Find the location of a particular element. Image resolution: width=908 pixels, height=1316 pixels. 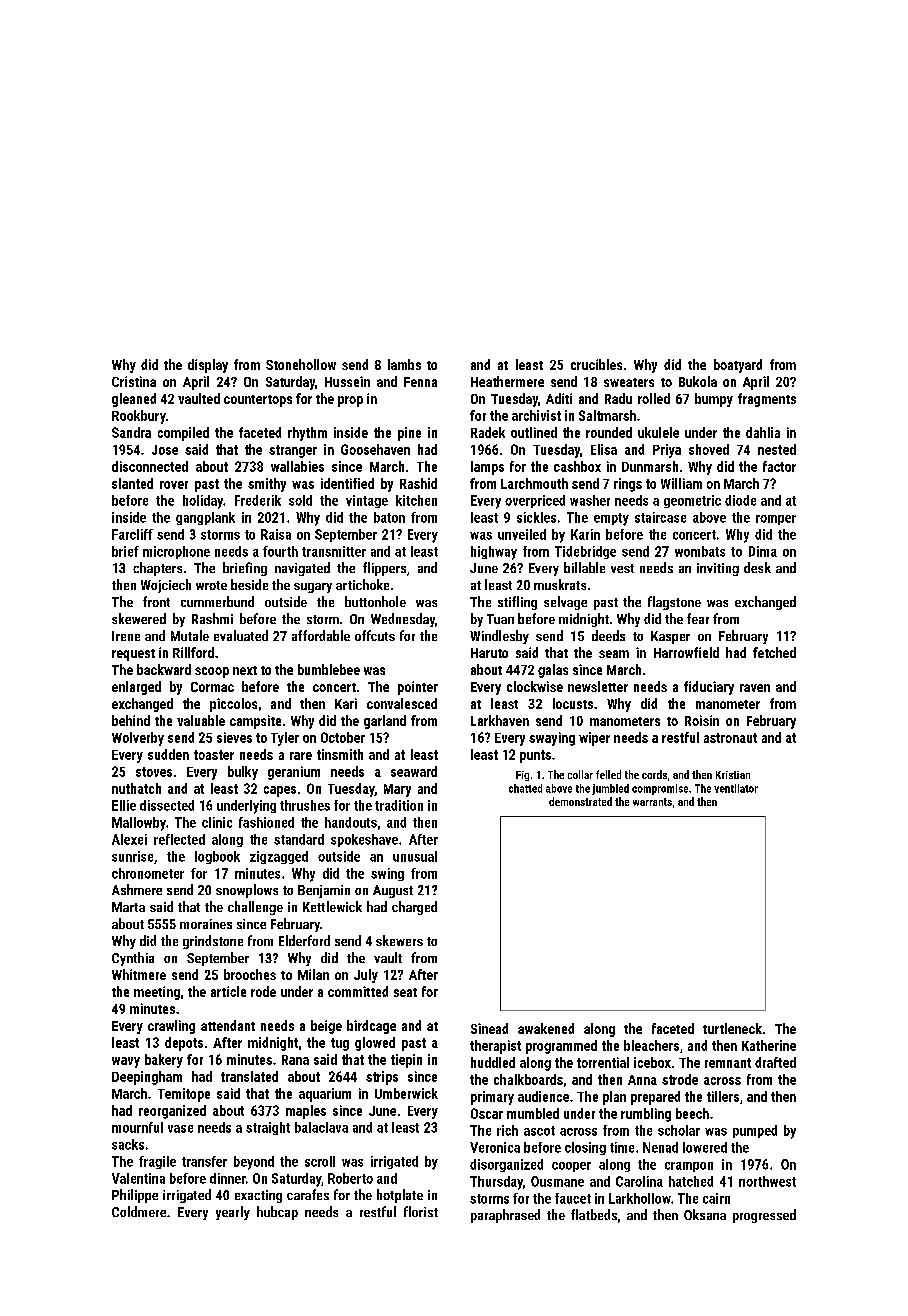

Katherine is located at coordinates (769, 1045).
